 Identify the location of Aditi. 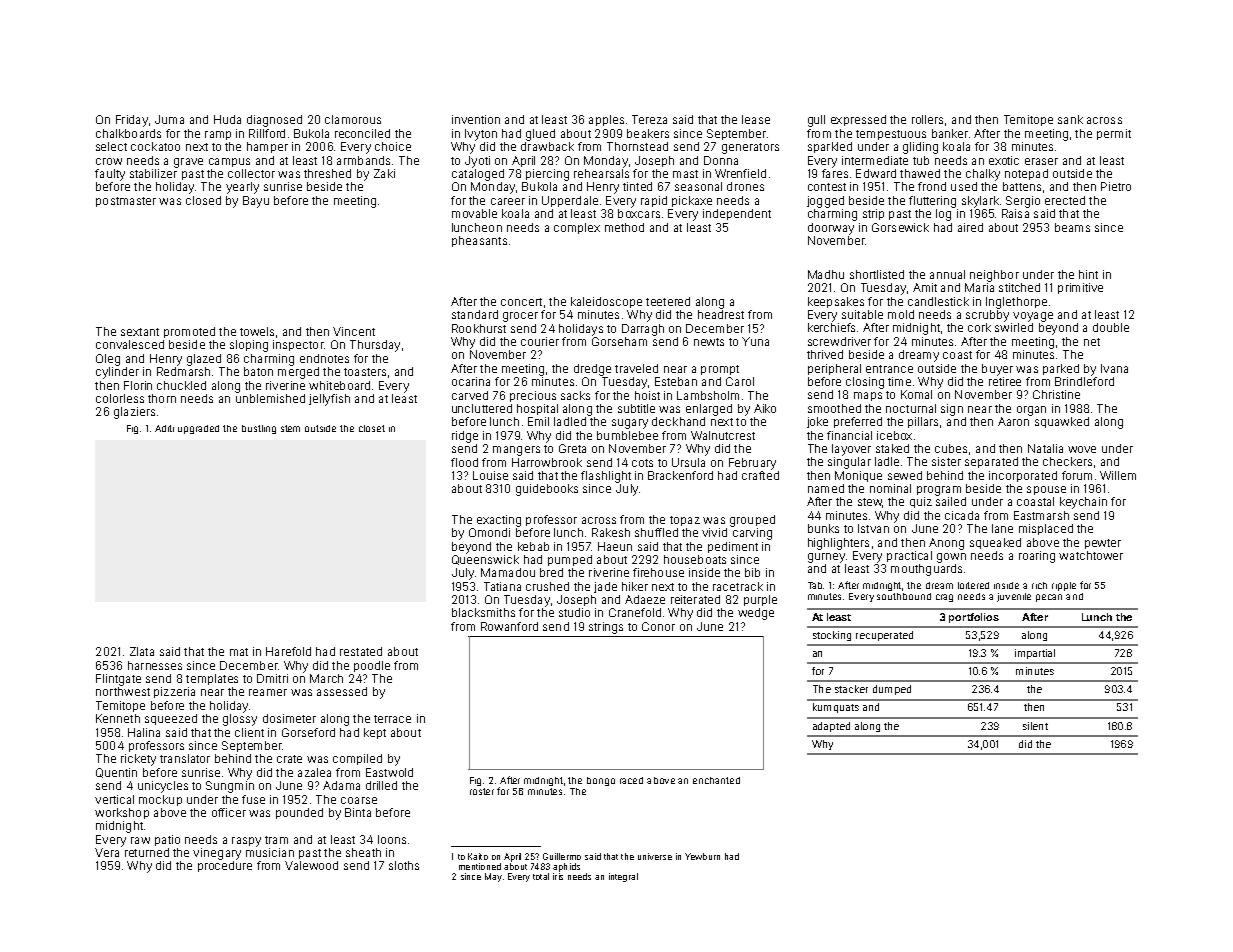
(164, 428).
